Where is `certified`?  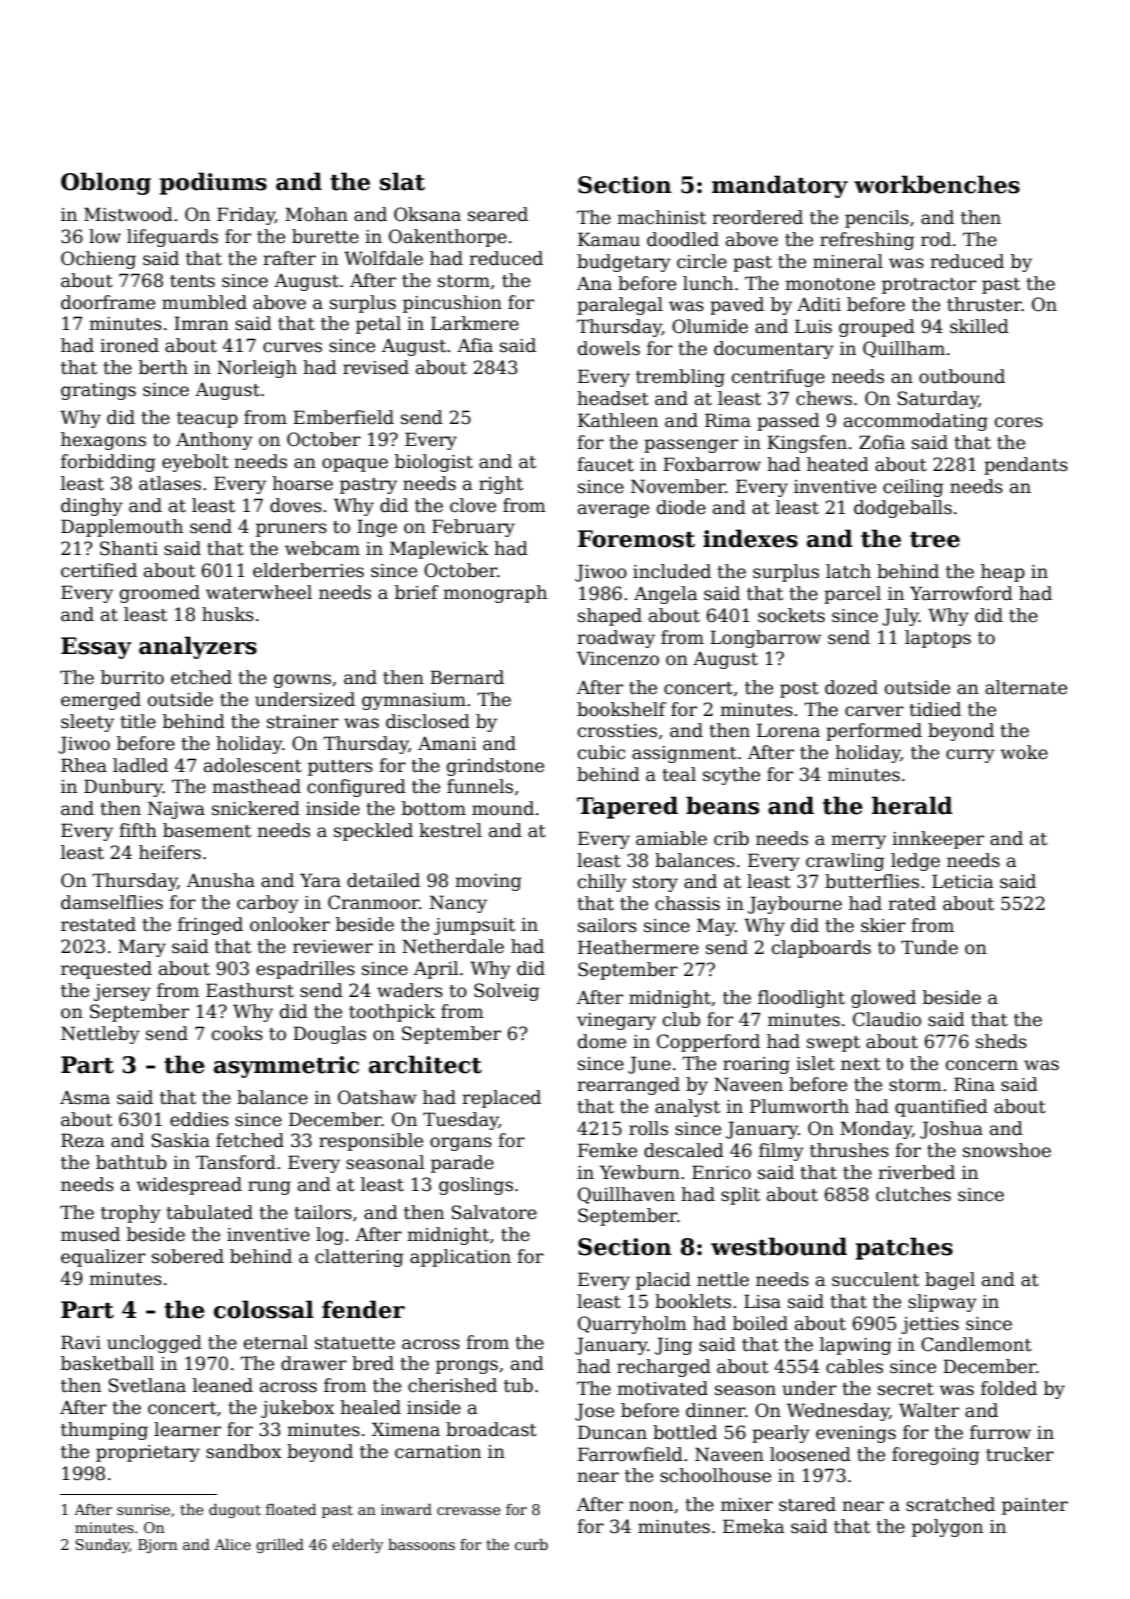
certified is located at coordinates (99, 570).
